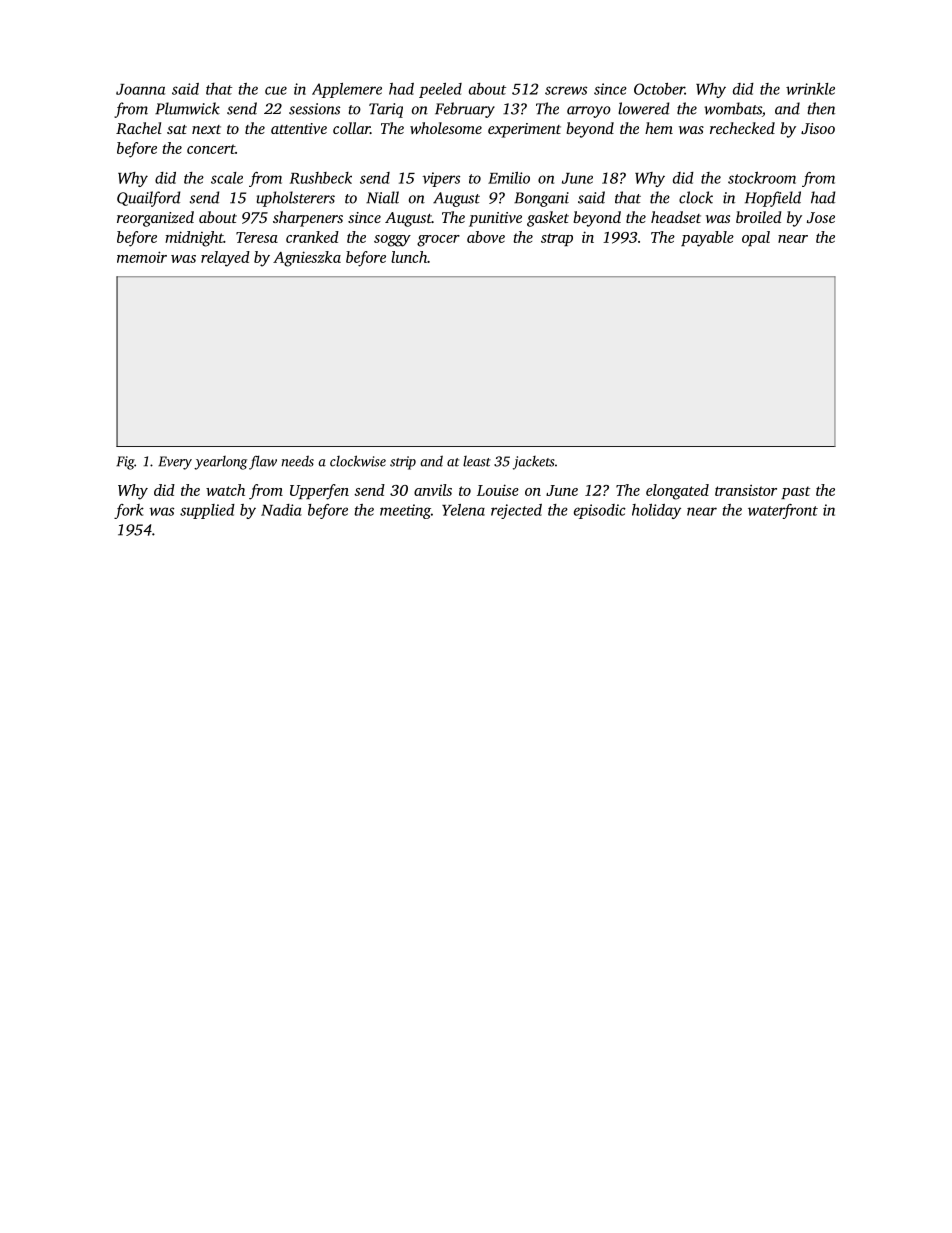 The image size is (952, 1233). What do you see at coordinates (534, 463) in the screenshot?
I see `jackets` at bounding box center [534, 463].
